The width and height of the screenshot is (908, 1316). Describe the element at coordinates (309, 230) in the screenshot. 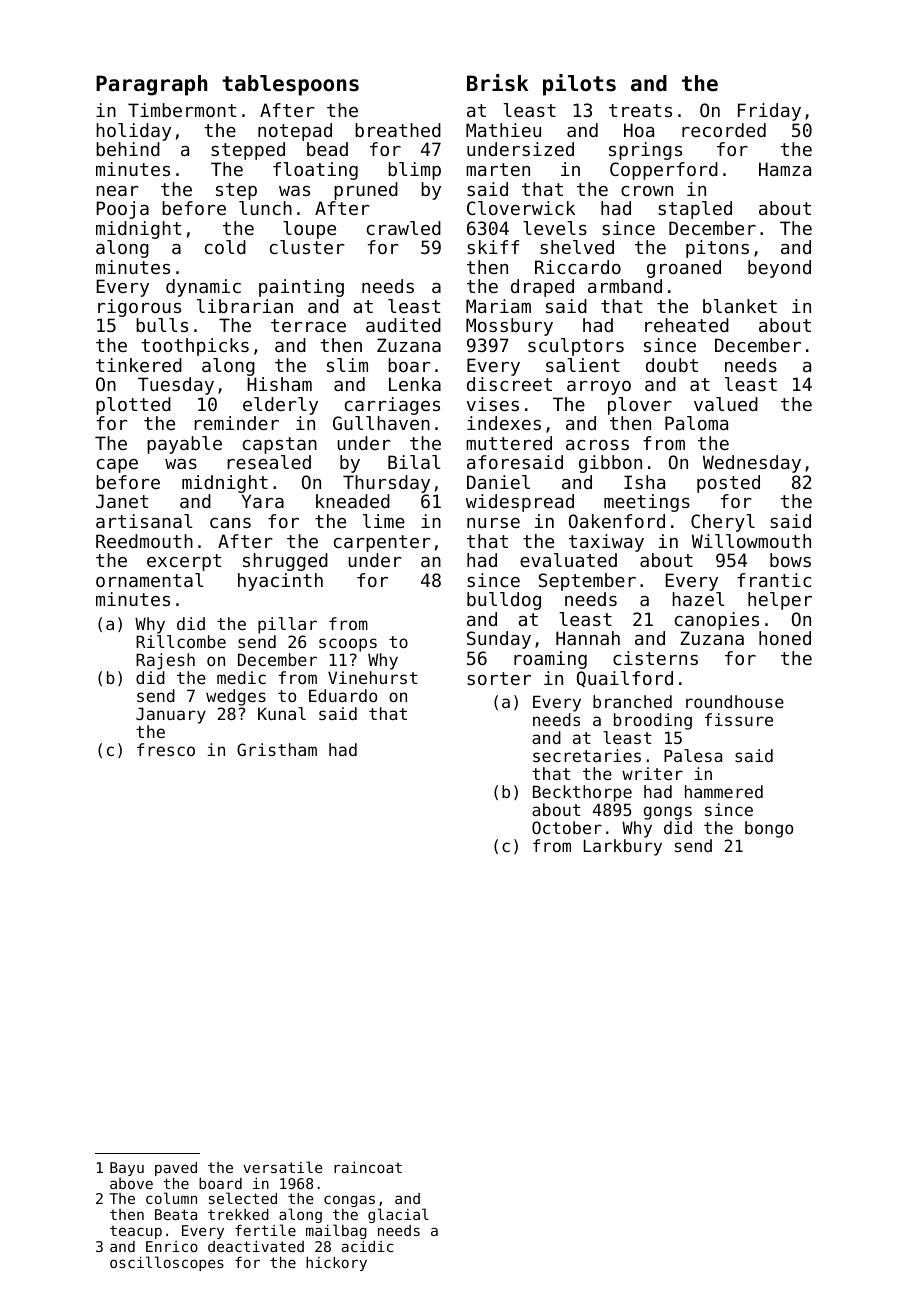

I see `loupe` at that location.
